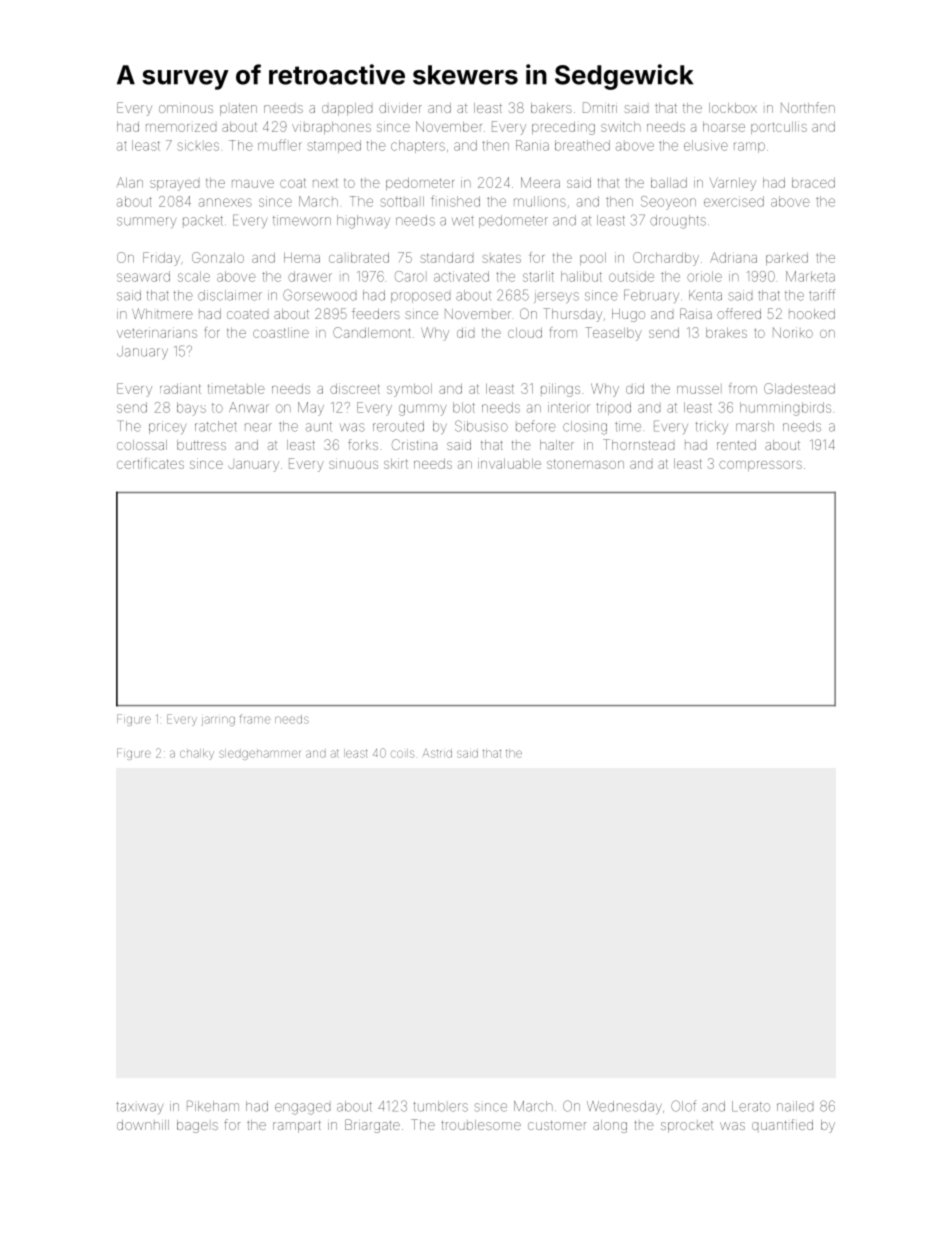 This image has height=1233, width=952. Describe the element at coordinates (197, 754) in the image. I see `chalky` at that location.
